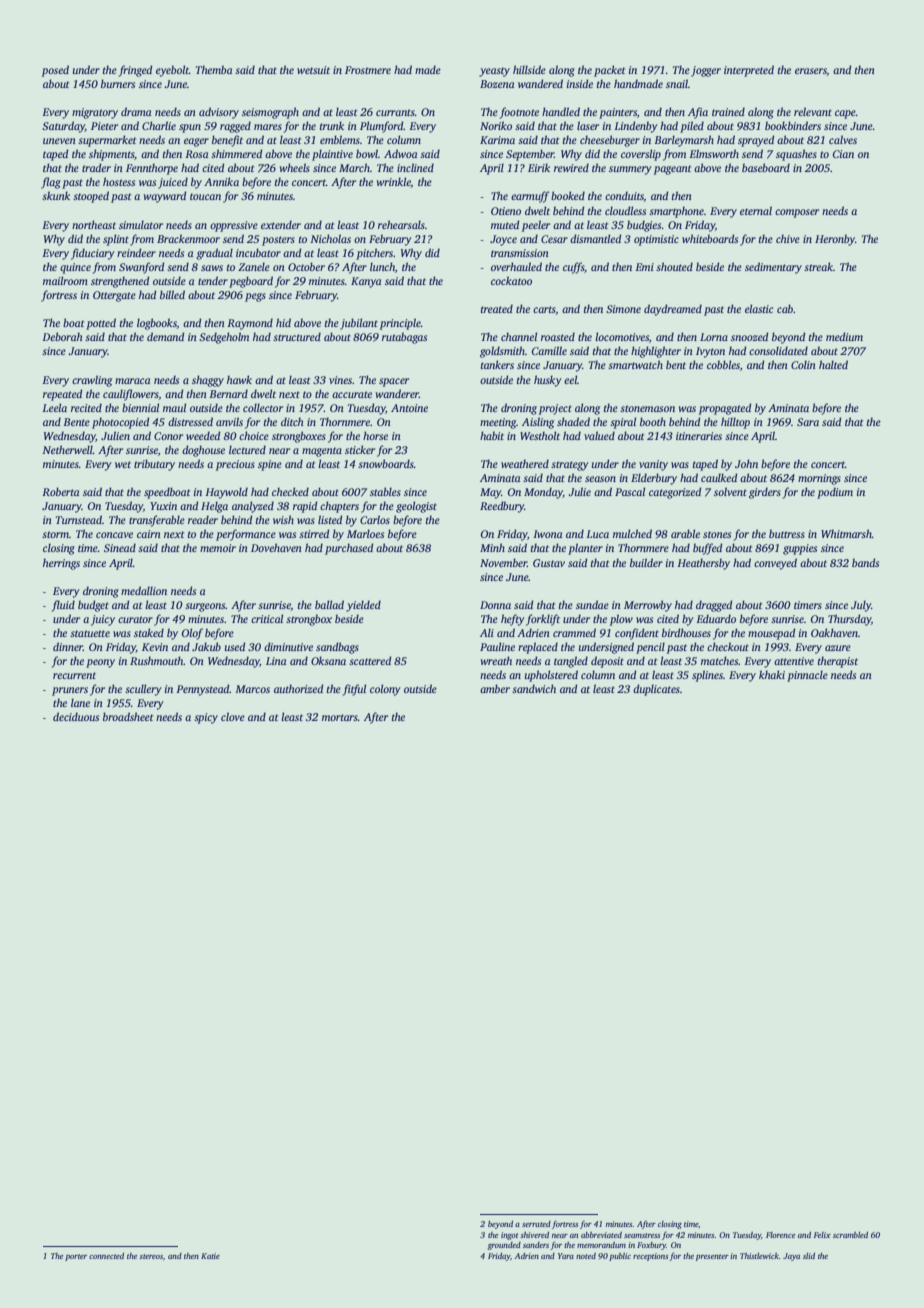 Image resolution: width=924 pixels, height=1308 pixels. Describe the element at coordinates (76, 716) in the page. I see `deciduous` at that location.
